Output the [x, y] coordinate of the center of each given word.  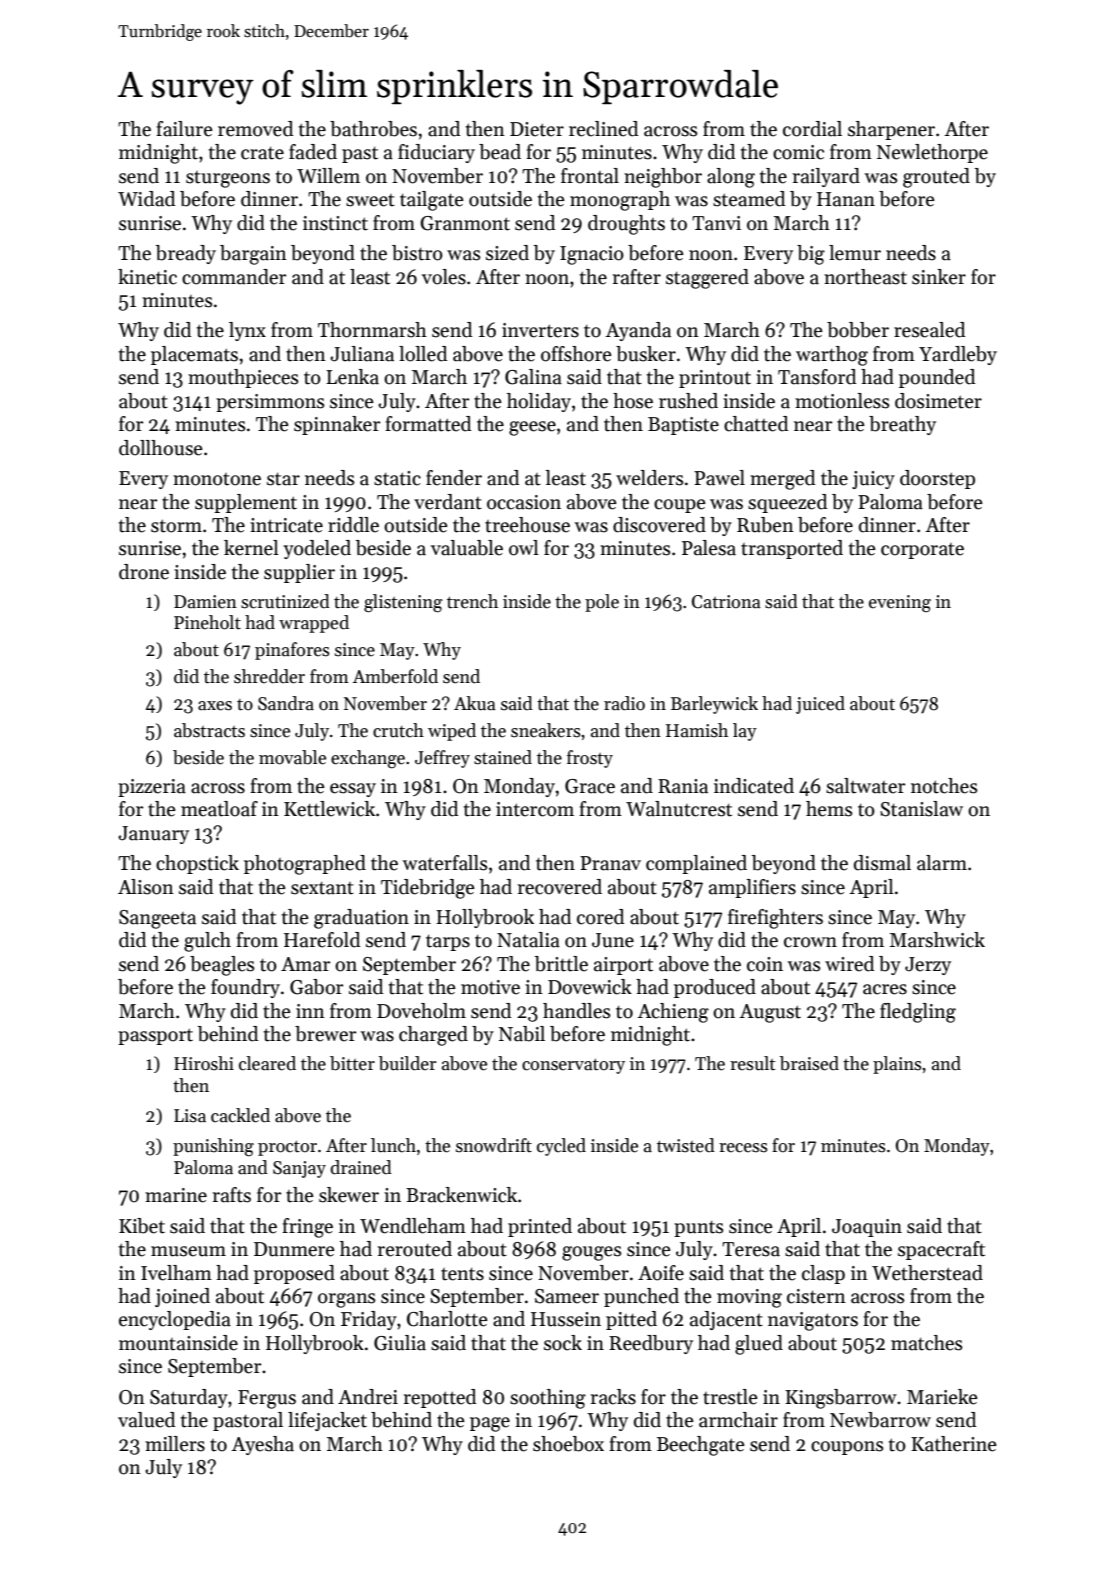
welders [649, 478]
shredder [269, 676]
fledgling [918, 1013]
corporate [922, 551]
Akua [475, 703]
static [397, 478]
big [811, 255]
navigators [813, 1321]
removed [255, 129]
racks [613, 1397]
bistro [417, 253]
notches [944, 786]
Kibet [142, 1226]
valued [146, 1420]
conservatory [573, 1066]
